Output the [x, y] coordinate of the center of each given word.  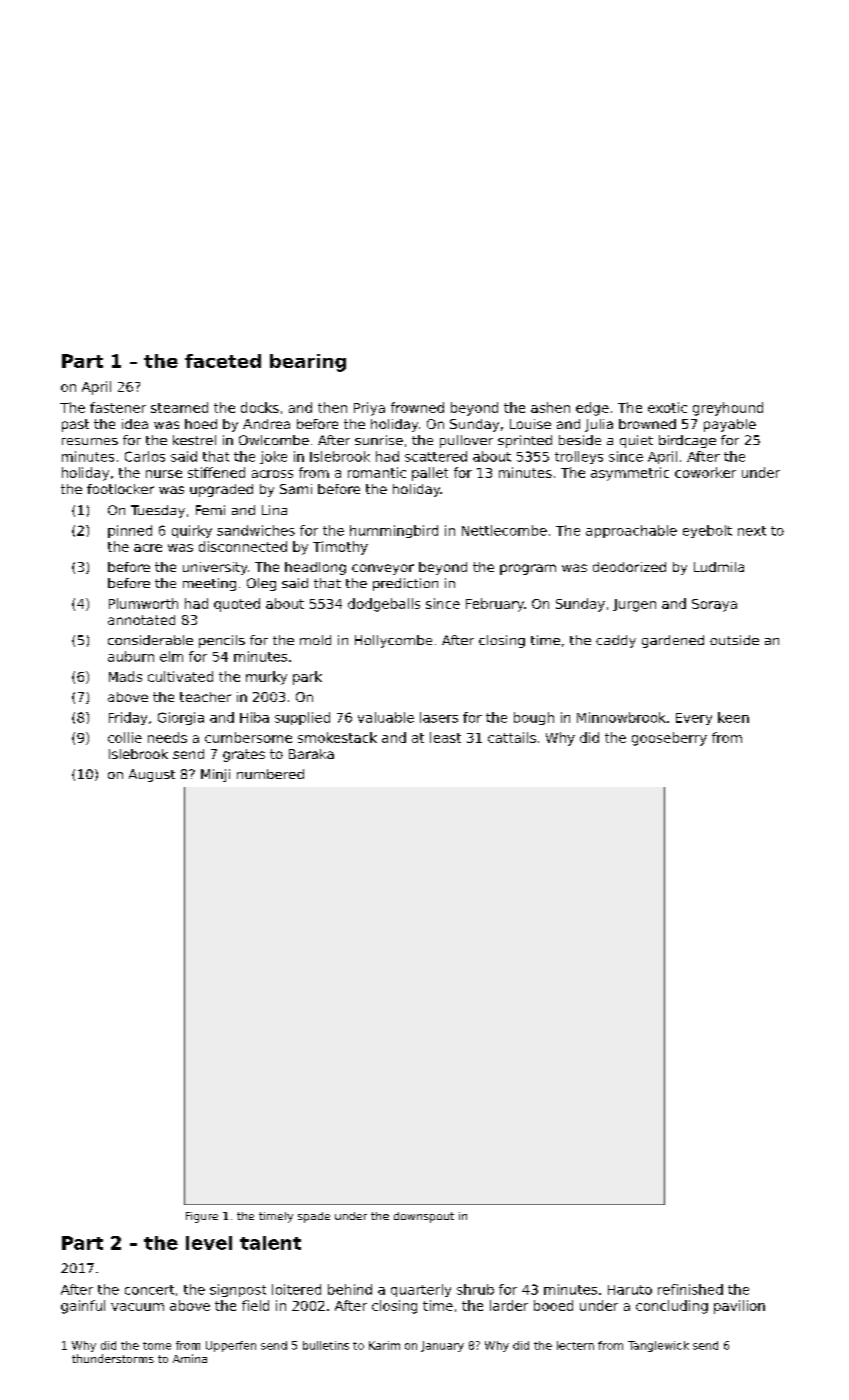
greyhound [728, 409]
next [752, 531]
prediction [405, 584]
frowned [417, 407]
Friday [128, 718]
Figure [202, 1217]
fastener [118, 407]
